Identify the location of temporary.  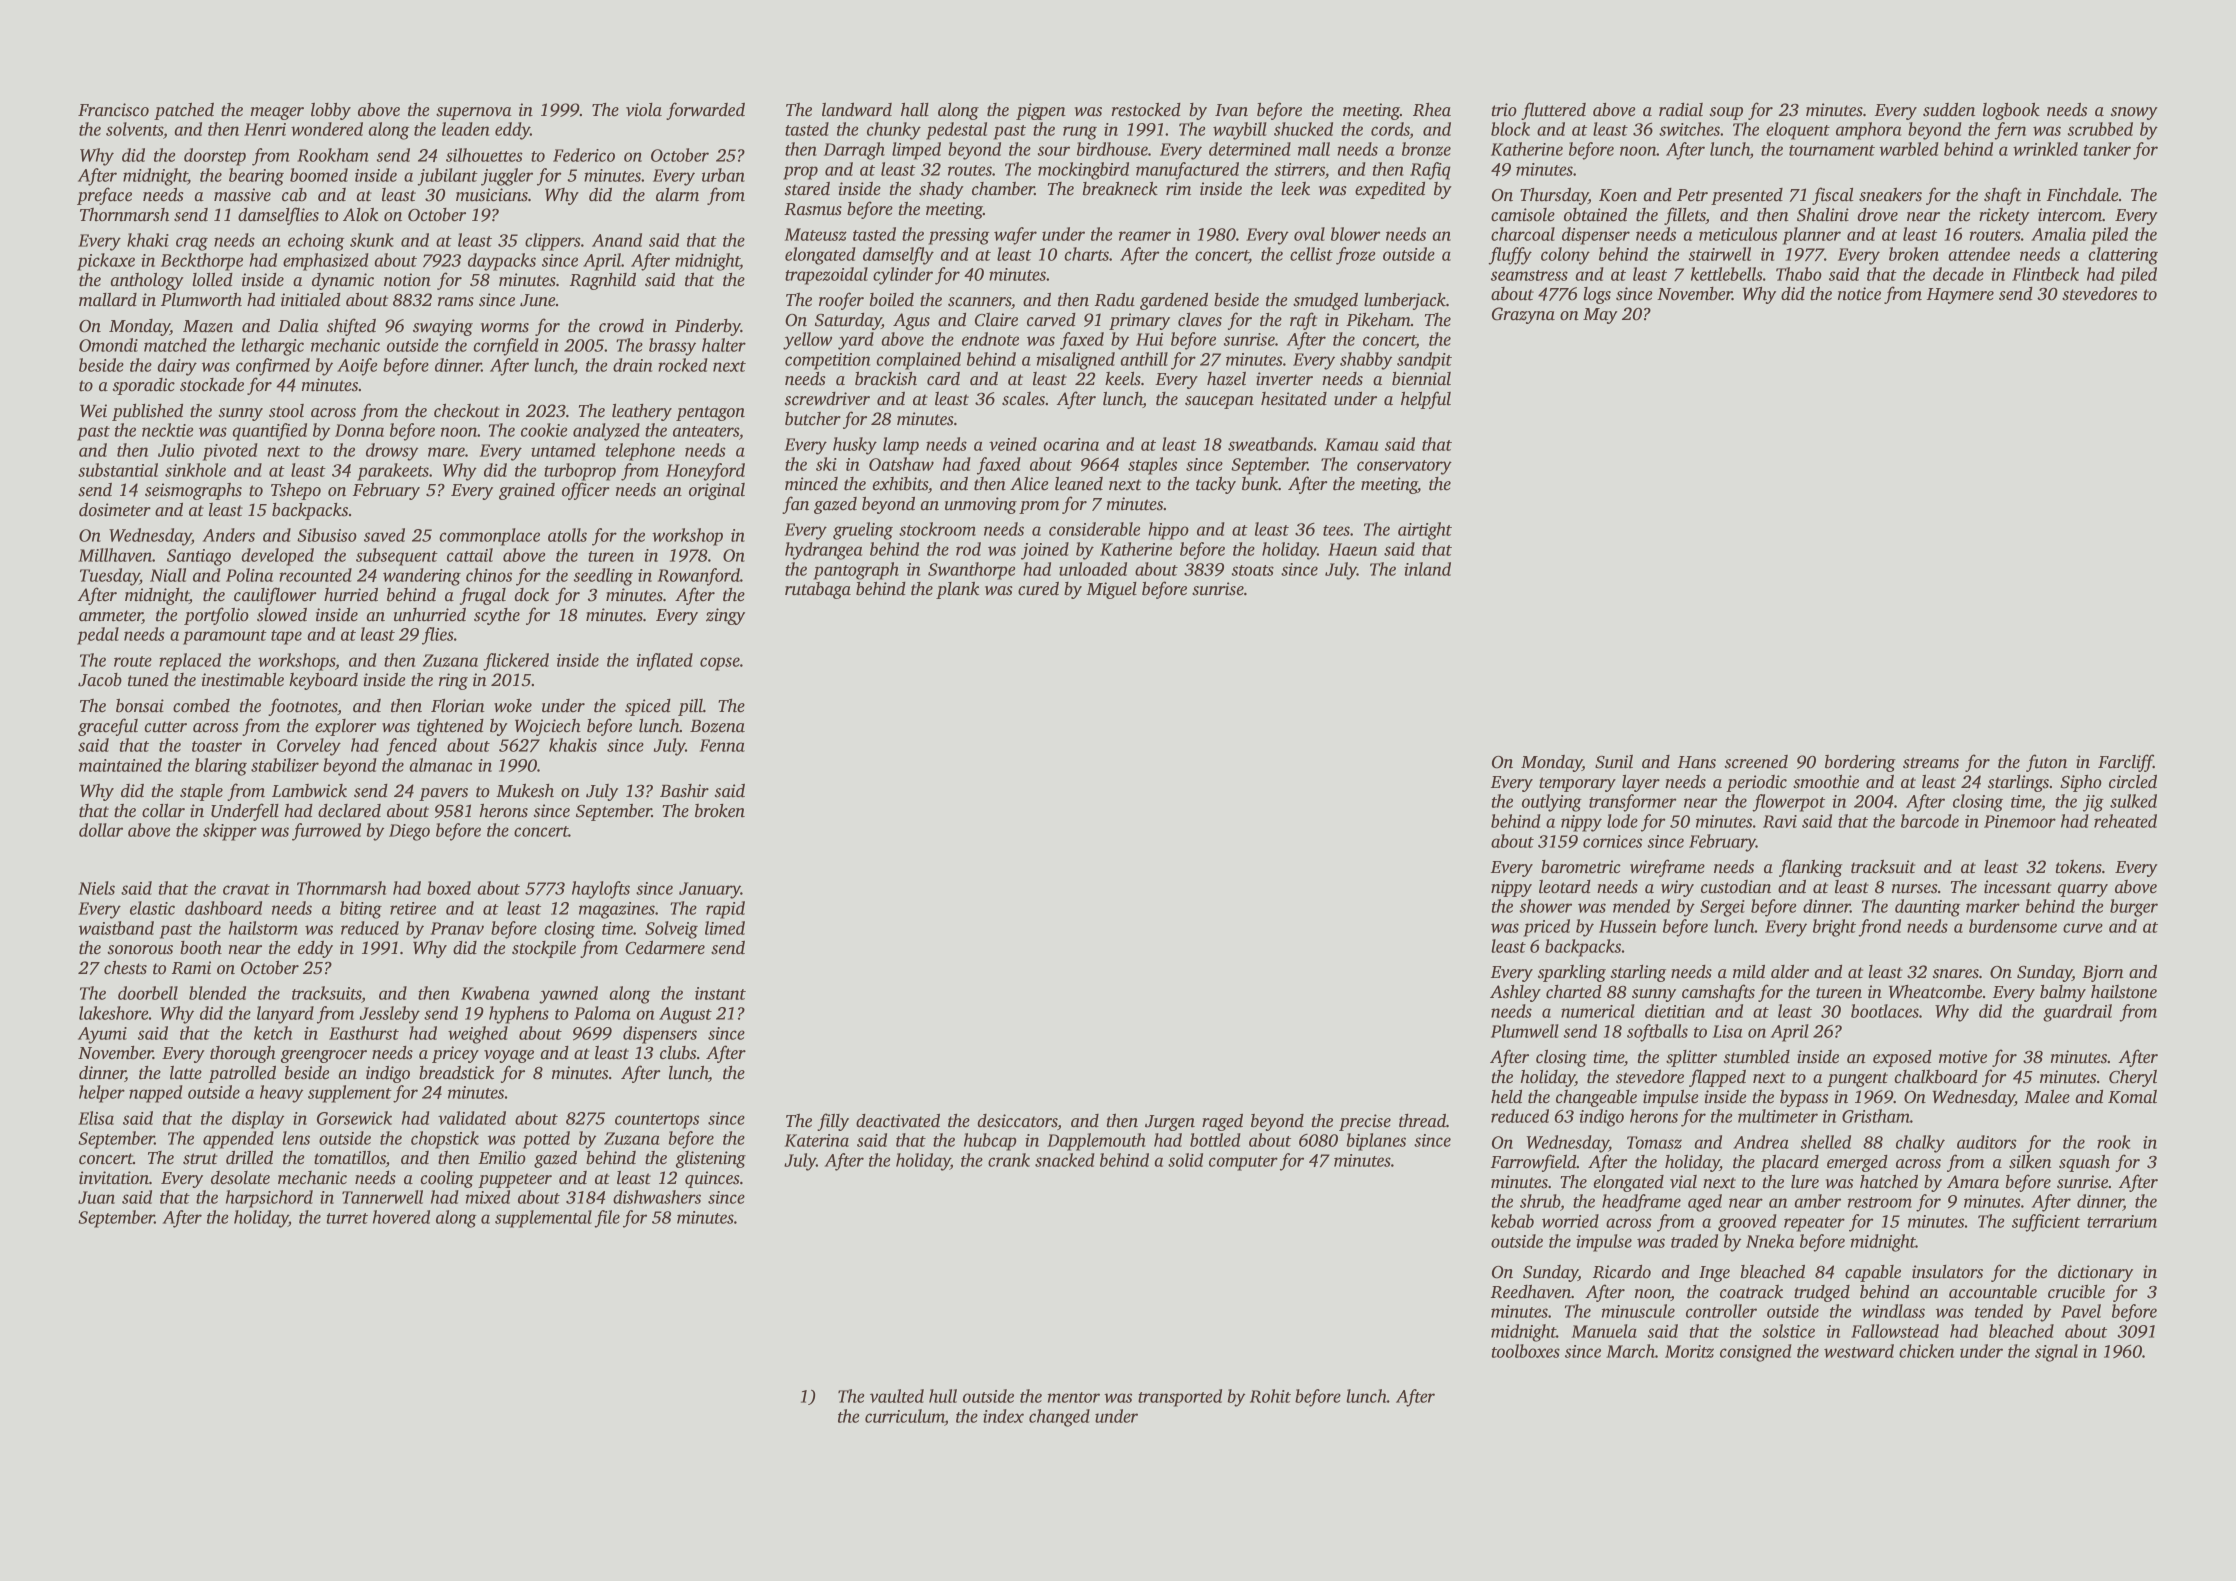
(1577, 784).
